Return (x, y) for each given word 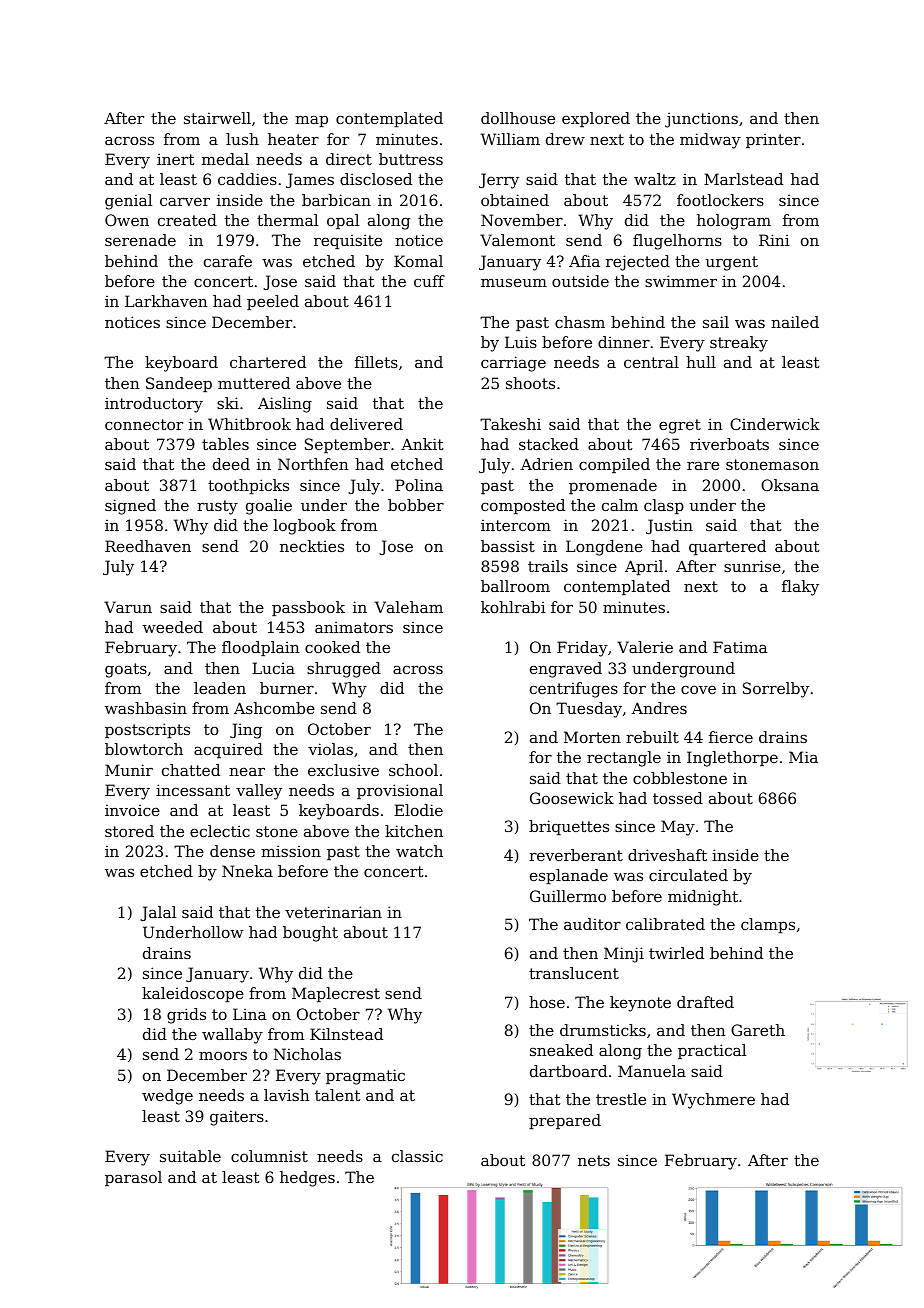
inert (176, 159)
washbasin (146, 708)
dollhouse (518, 118)
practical (712, 1051)
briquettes (569, 827)
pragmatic (365, 1077)
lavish (286, 1095)
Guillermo (568, 896)
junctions (701, 120)
